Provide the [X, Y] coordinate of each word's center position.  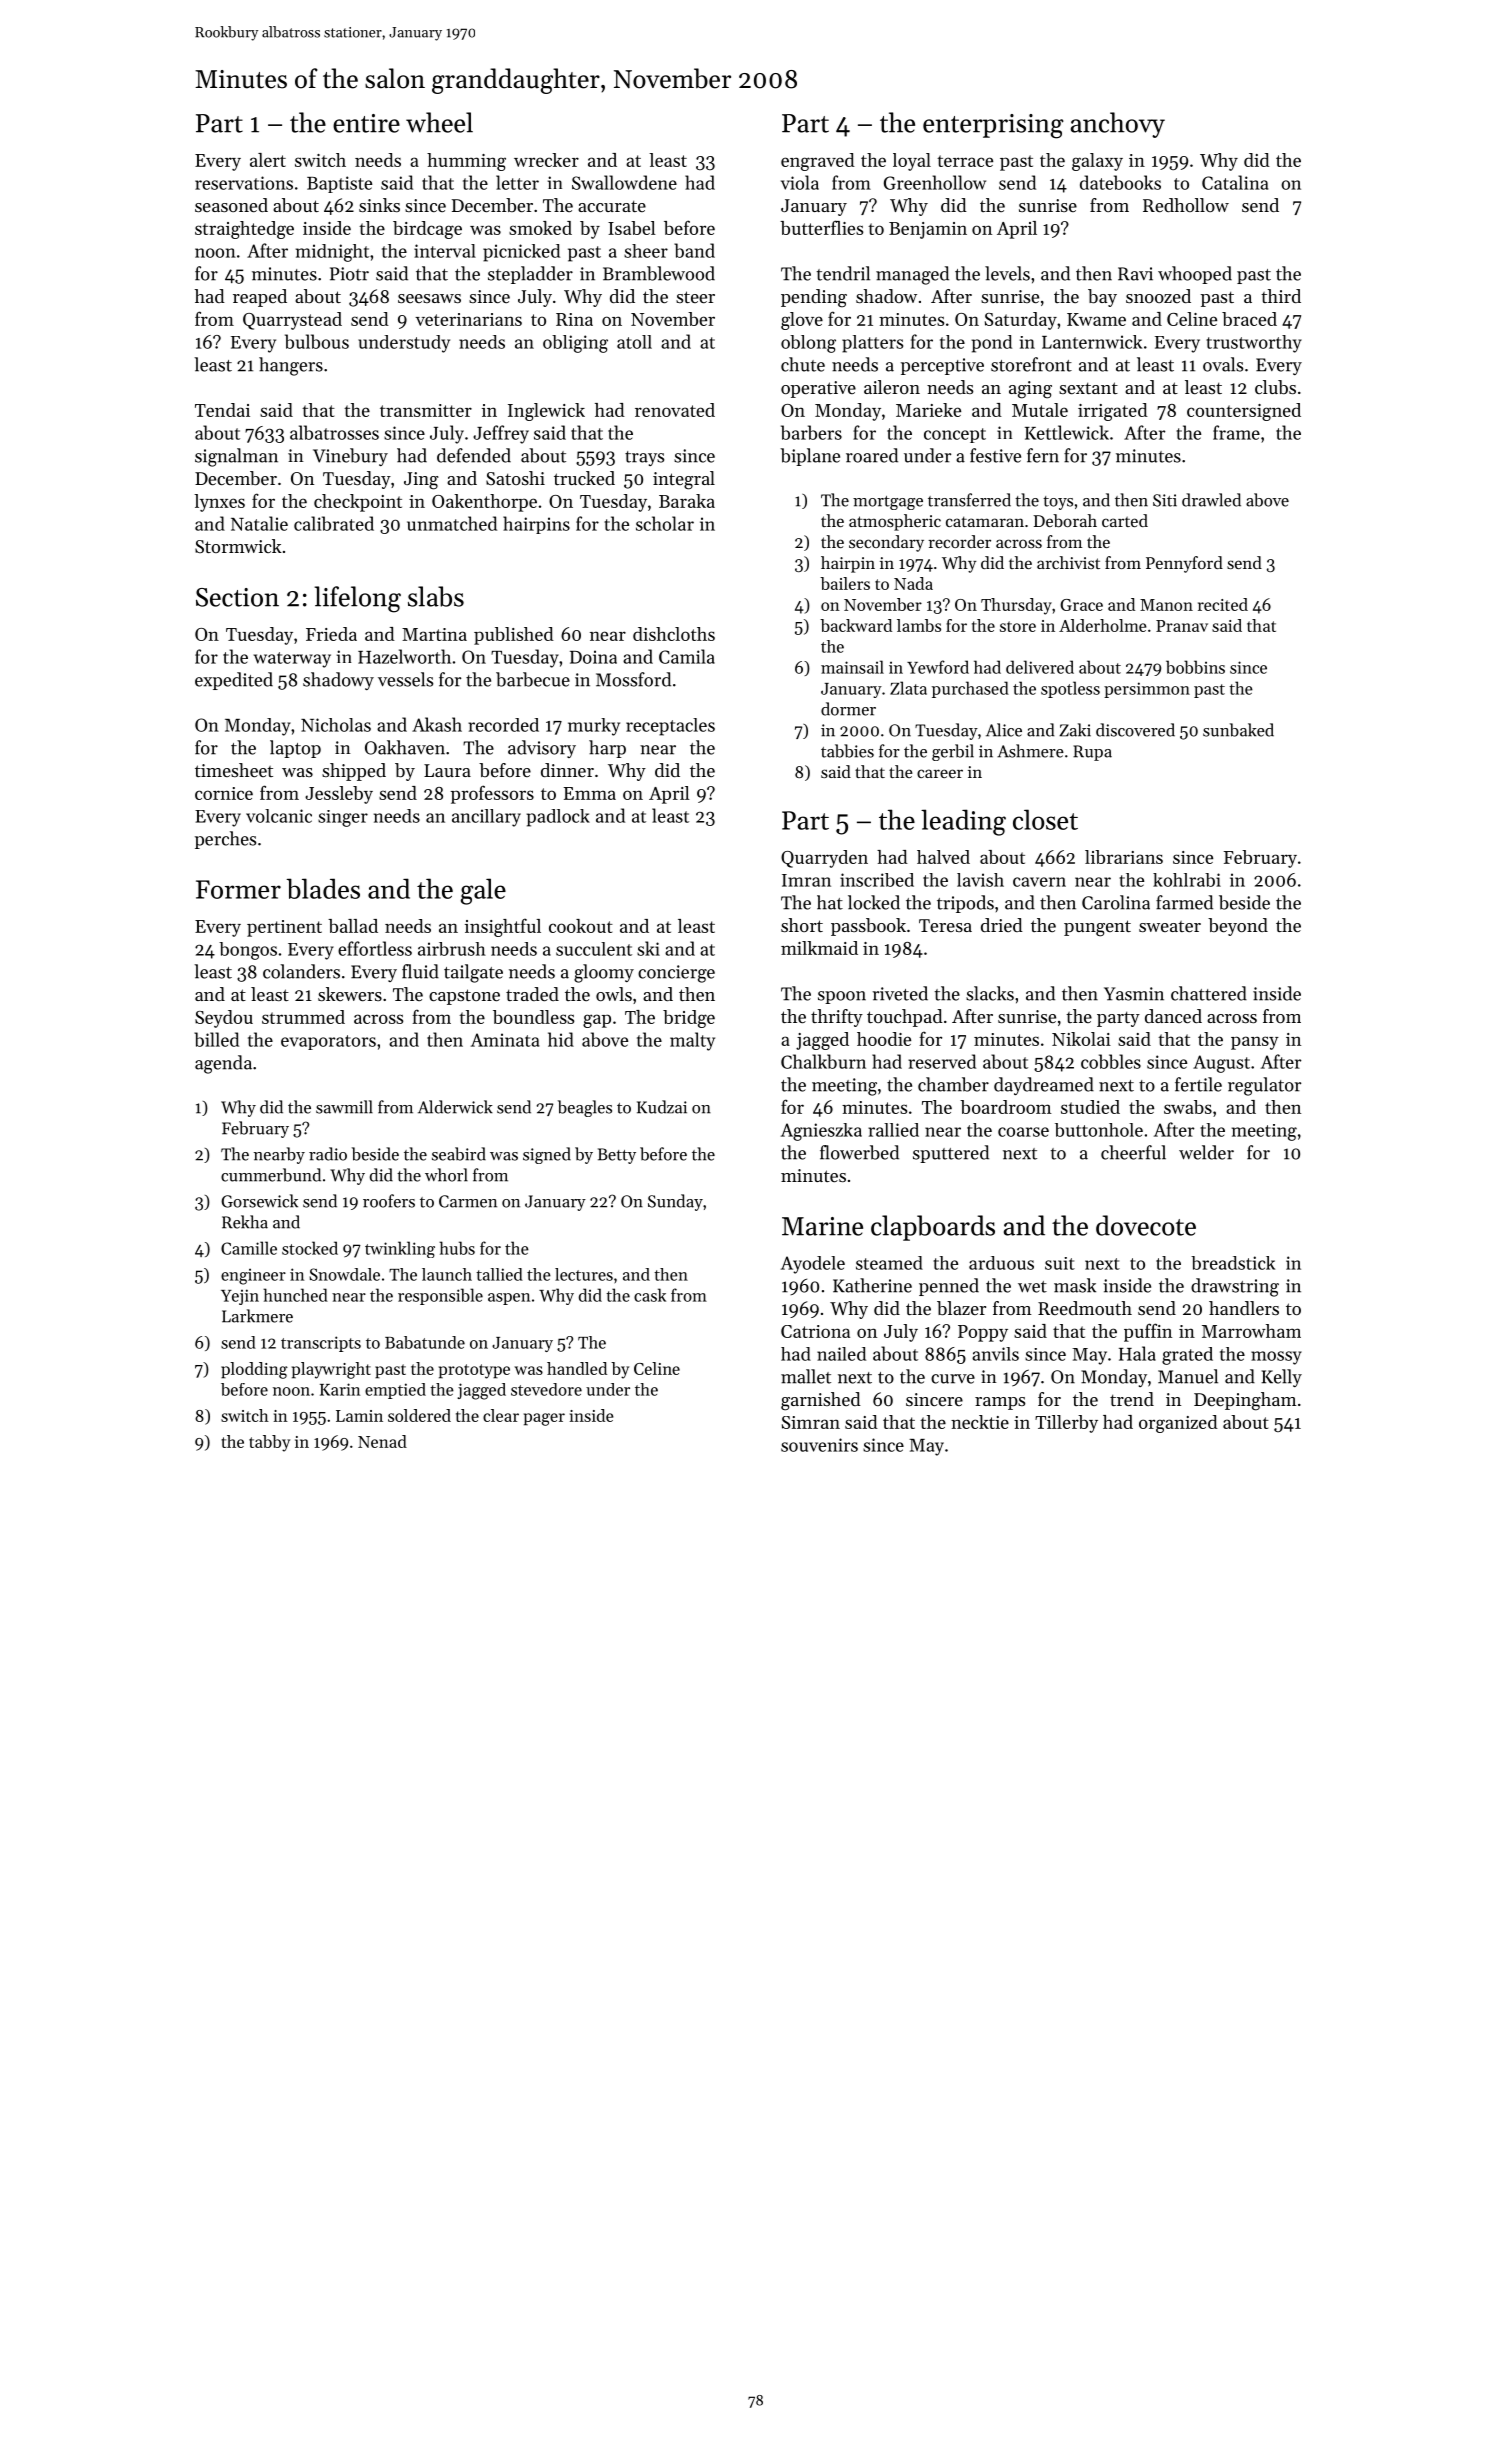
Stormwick [238, 546]
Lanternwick [1092, 342]
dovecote [1146, 1225]
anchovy [1118, 125]
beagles [585, 1108]
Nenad [382, 1441]
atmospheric [895, 522]
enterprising [993, 126]
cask [650, 1295]
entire [366, 123]
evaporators [328, 1042]
